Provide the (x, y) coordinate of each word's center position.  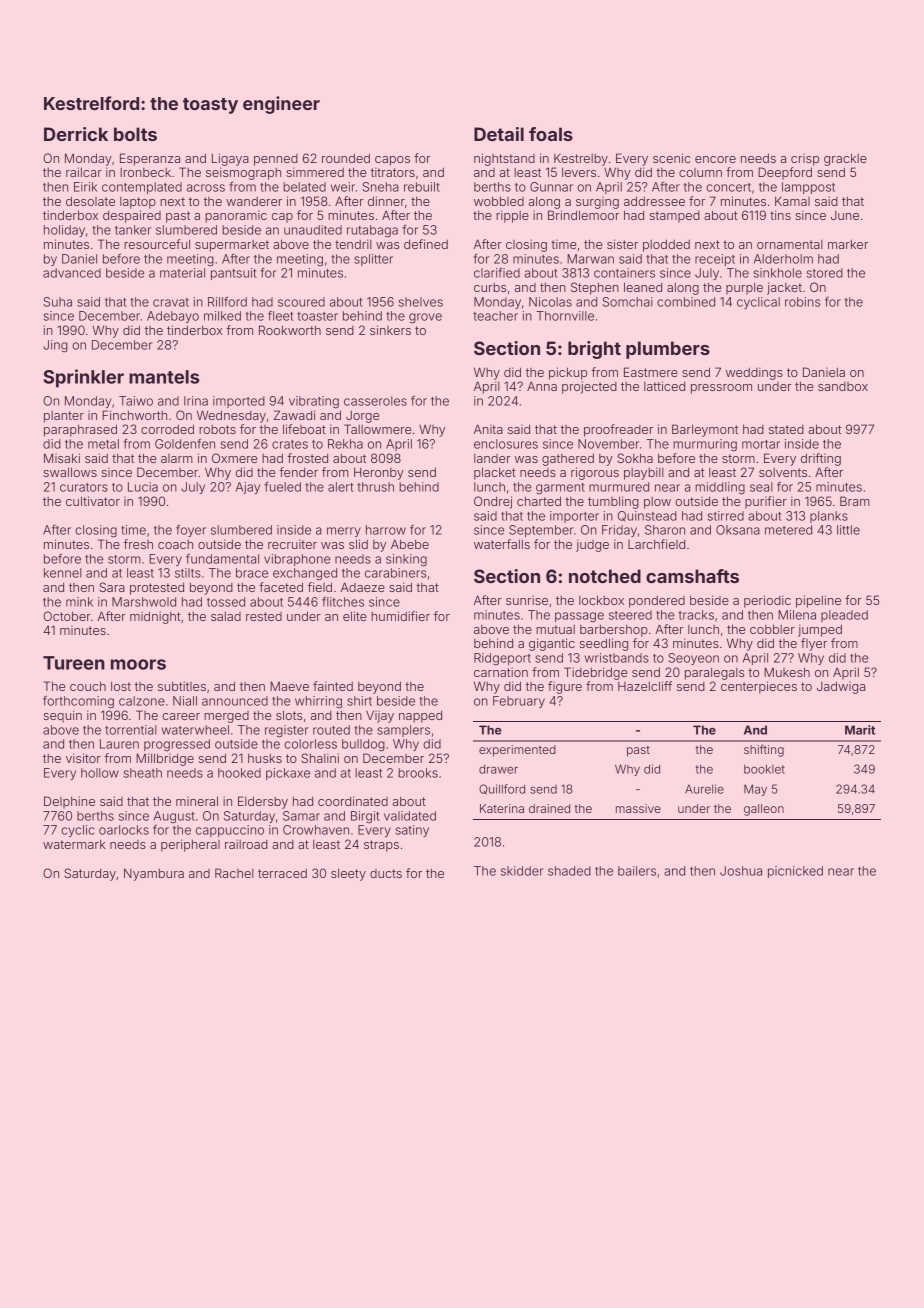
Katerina (502, 808)
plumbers (668, 350)
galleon (764, 810)
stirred (726, 516)
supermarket (232, 246)
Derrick (76, 134)
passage (579, 617)
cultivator (93, 501)
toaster (317, 316)
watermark (74, 844)
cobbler (772, 629)
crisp (805, 160)
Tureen (74, 663)
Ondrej (493, 502)
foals (551, 134)
